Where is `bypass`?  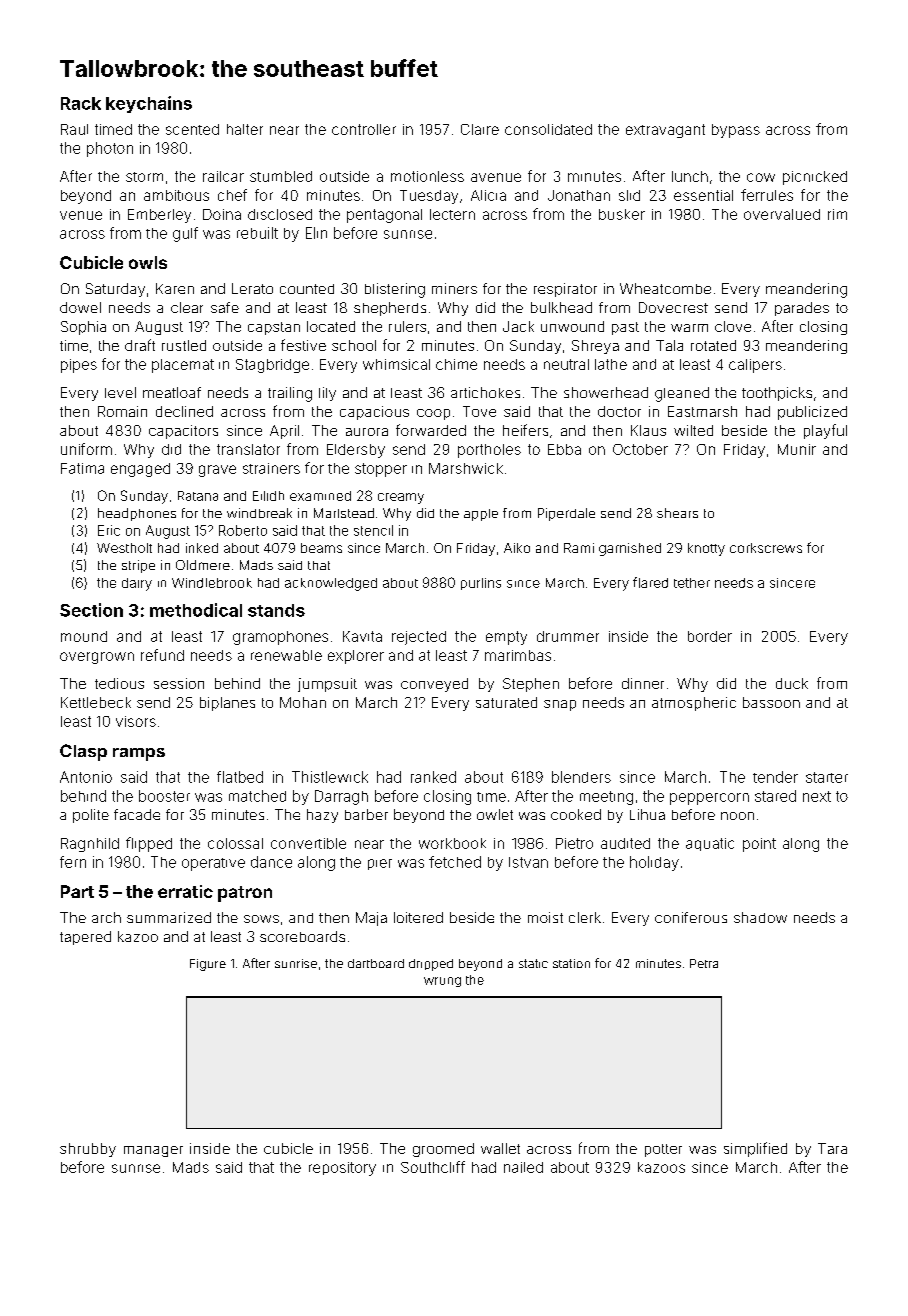
bypass is located at coordinates (736, 131).
